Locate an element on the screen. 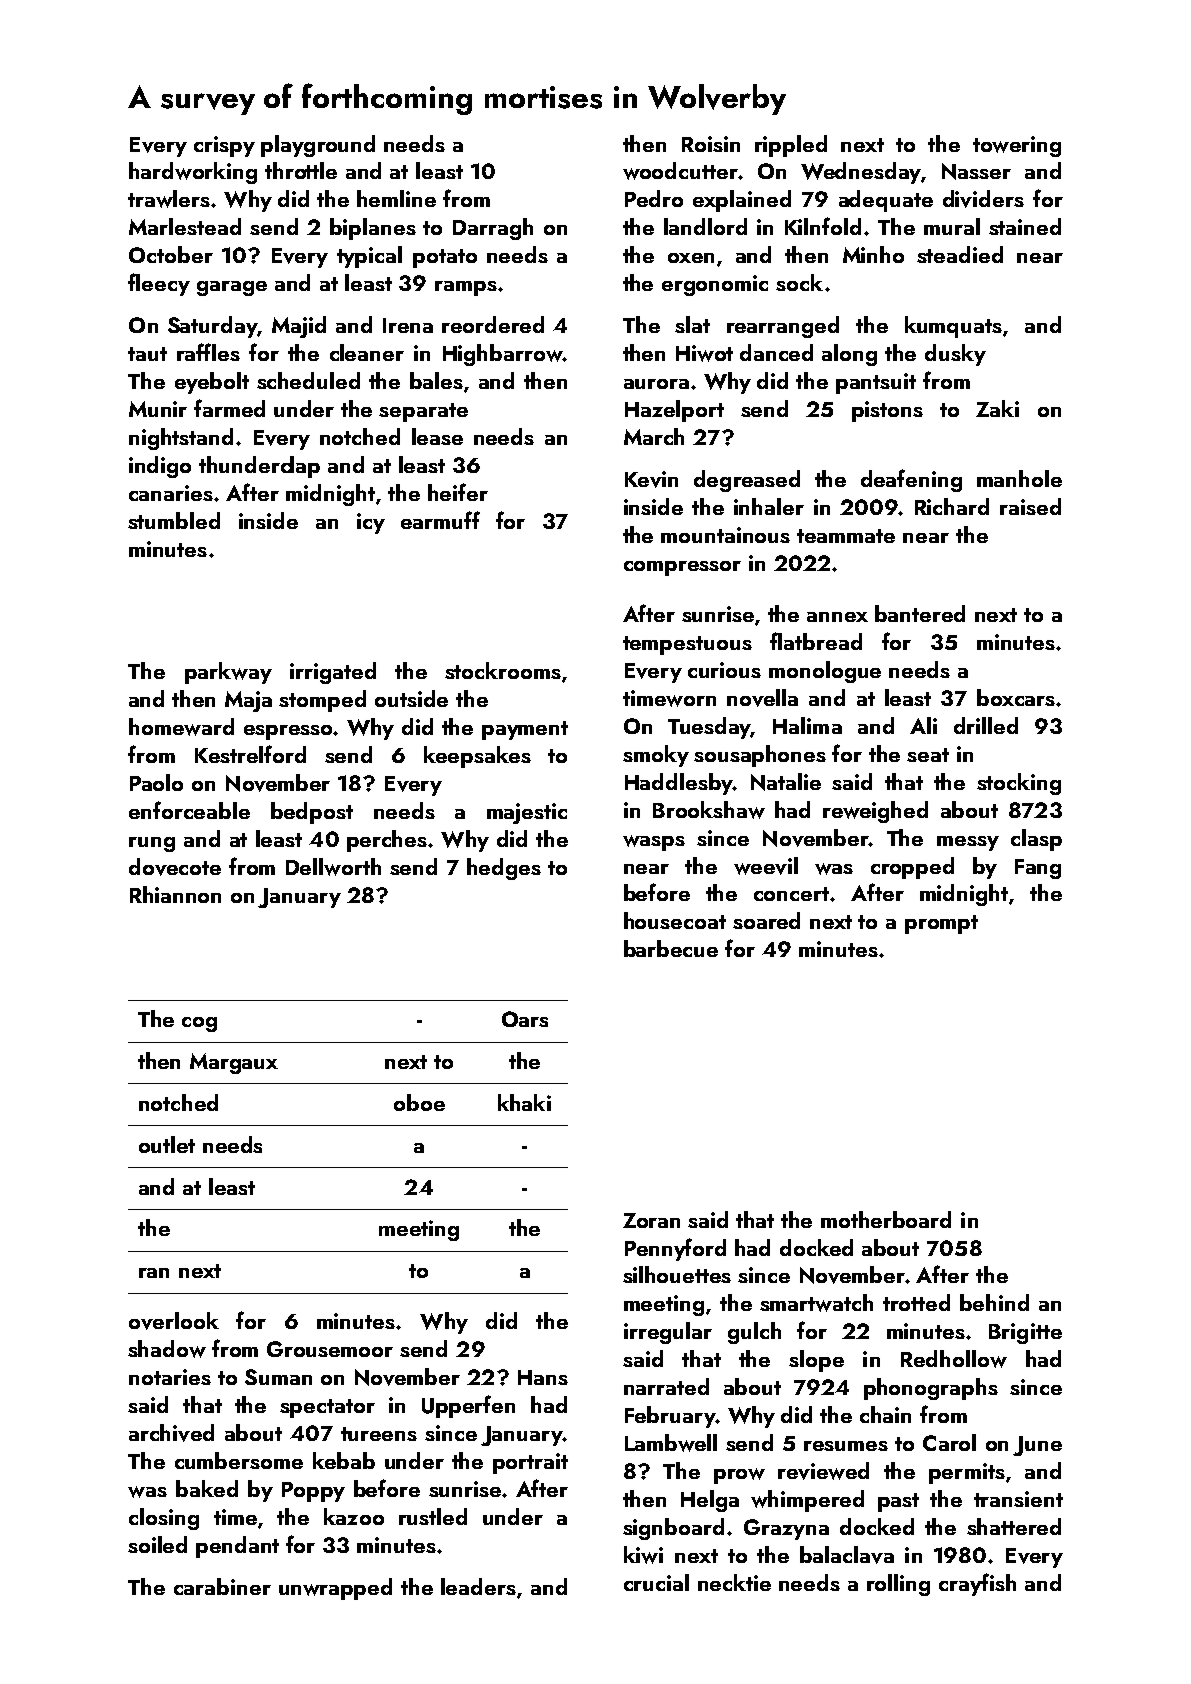  degreased is located at coordinates (747, 481).
